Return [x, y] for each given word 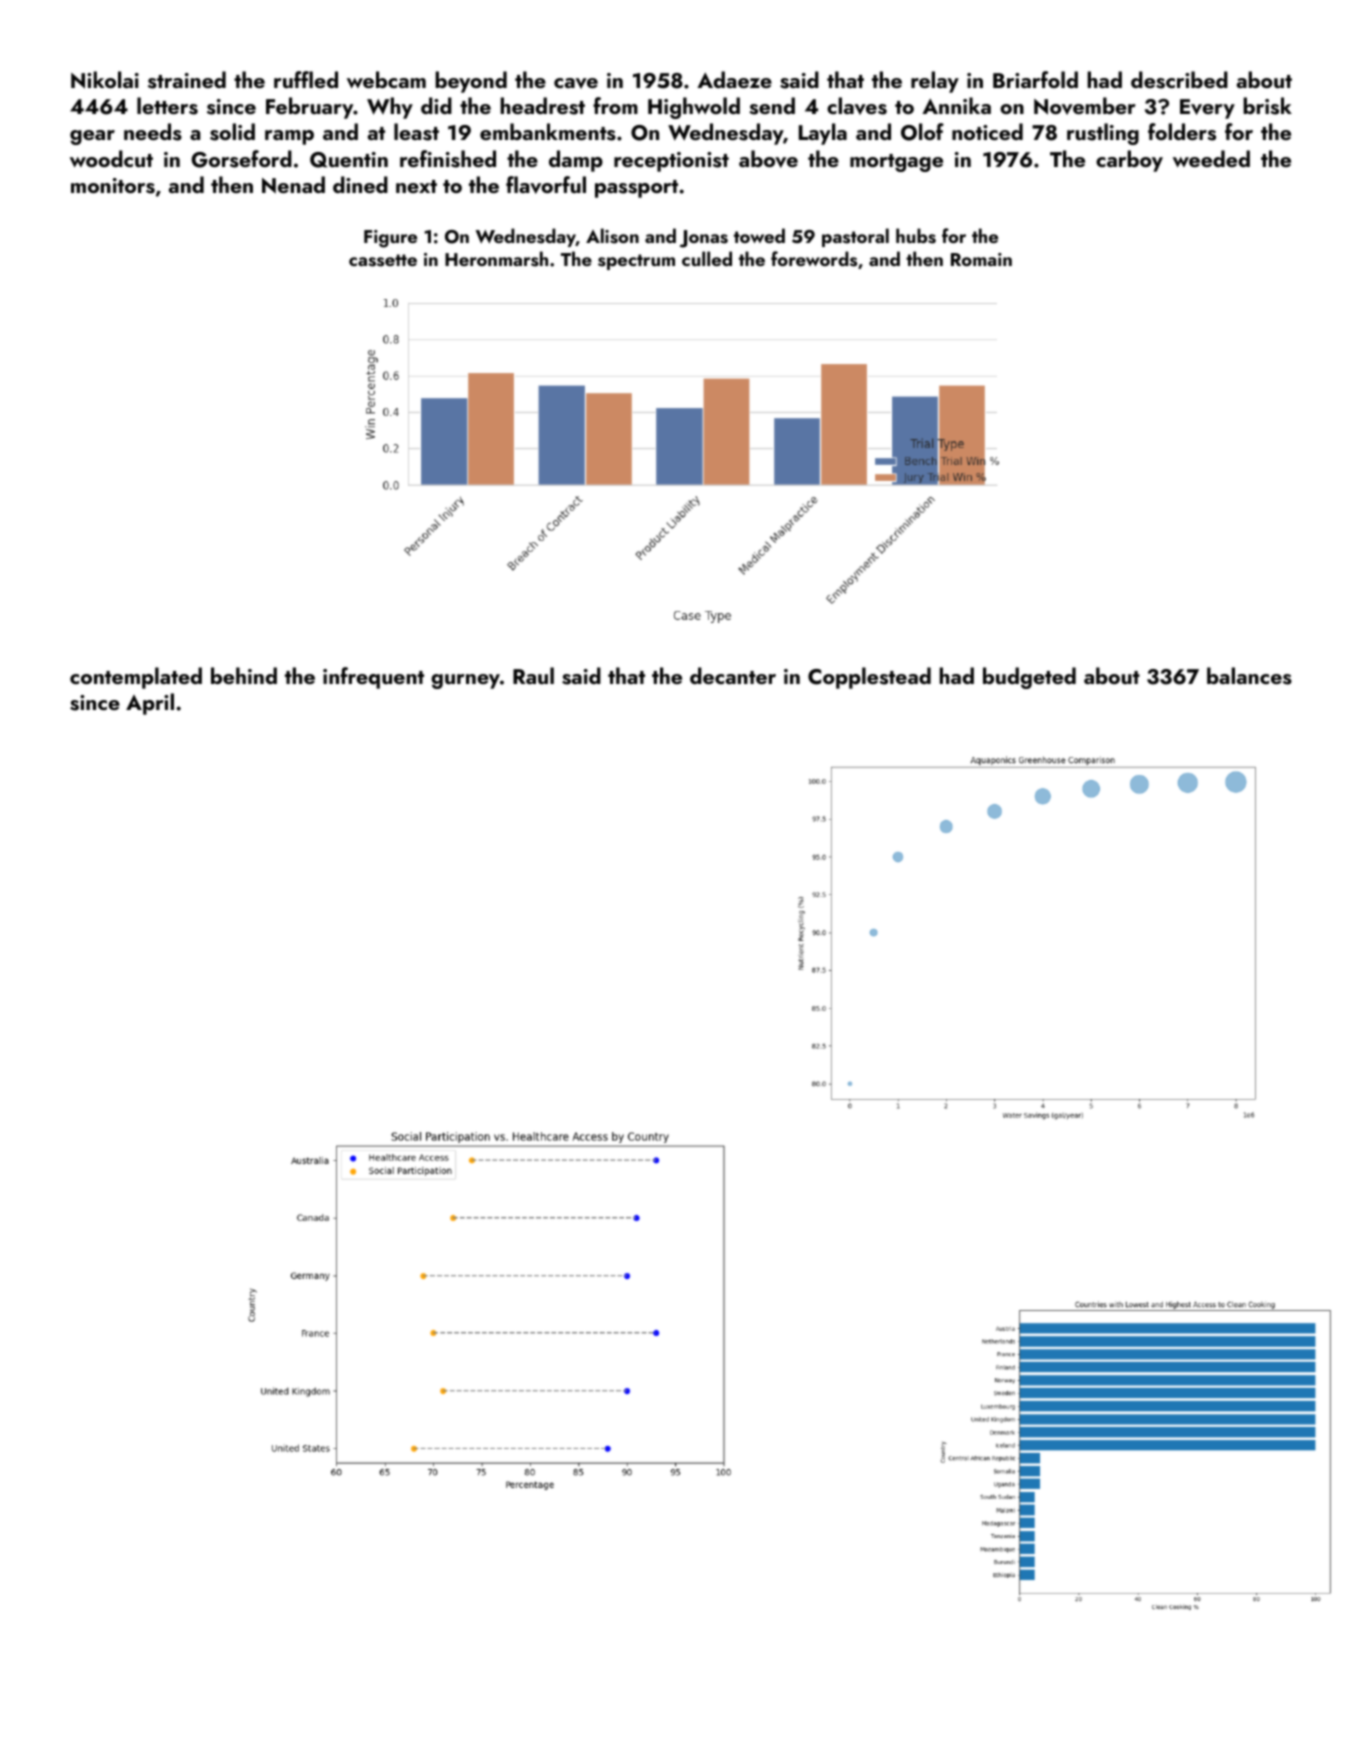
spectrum [636, 262]
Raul [533, 675]
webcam [386, 79]
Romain [981, 259]
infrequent [373, 678]
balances [1249, 676]
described [1179, 80]
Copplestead [869, 678]
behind [244, 675]
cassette [383, 260]
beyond [471, 82]
